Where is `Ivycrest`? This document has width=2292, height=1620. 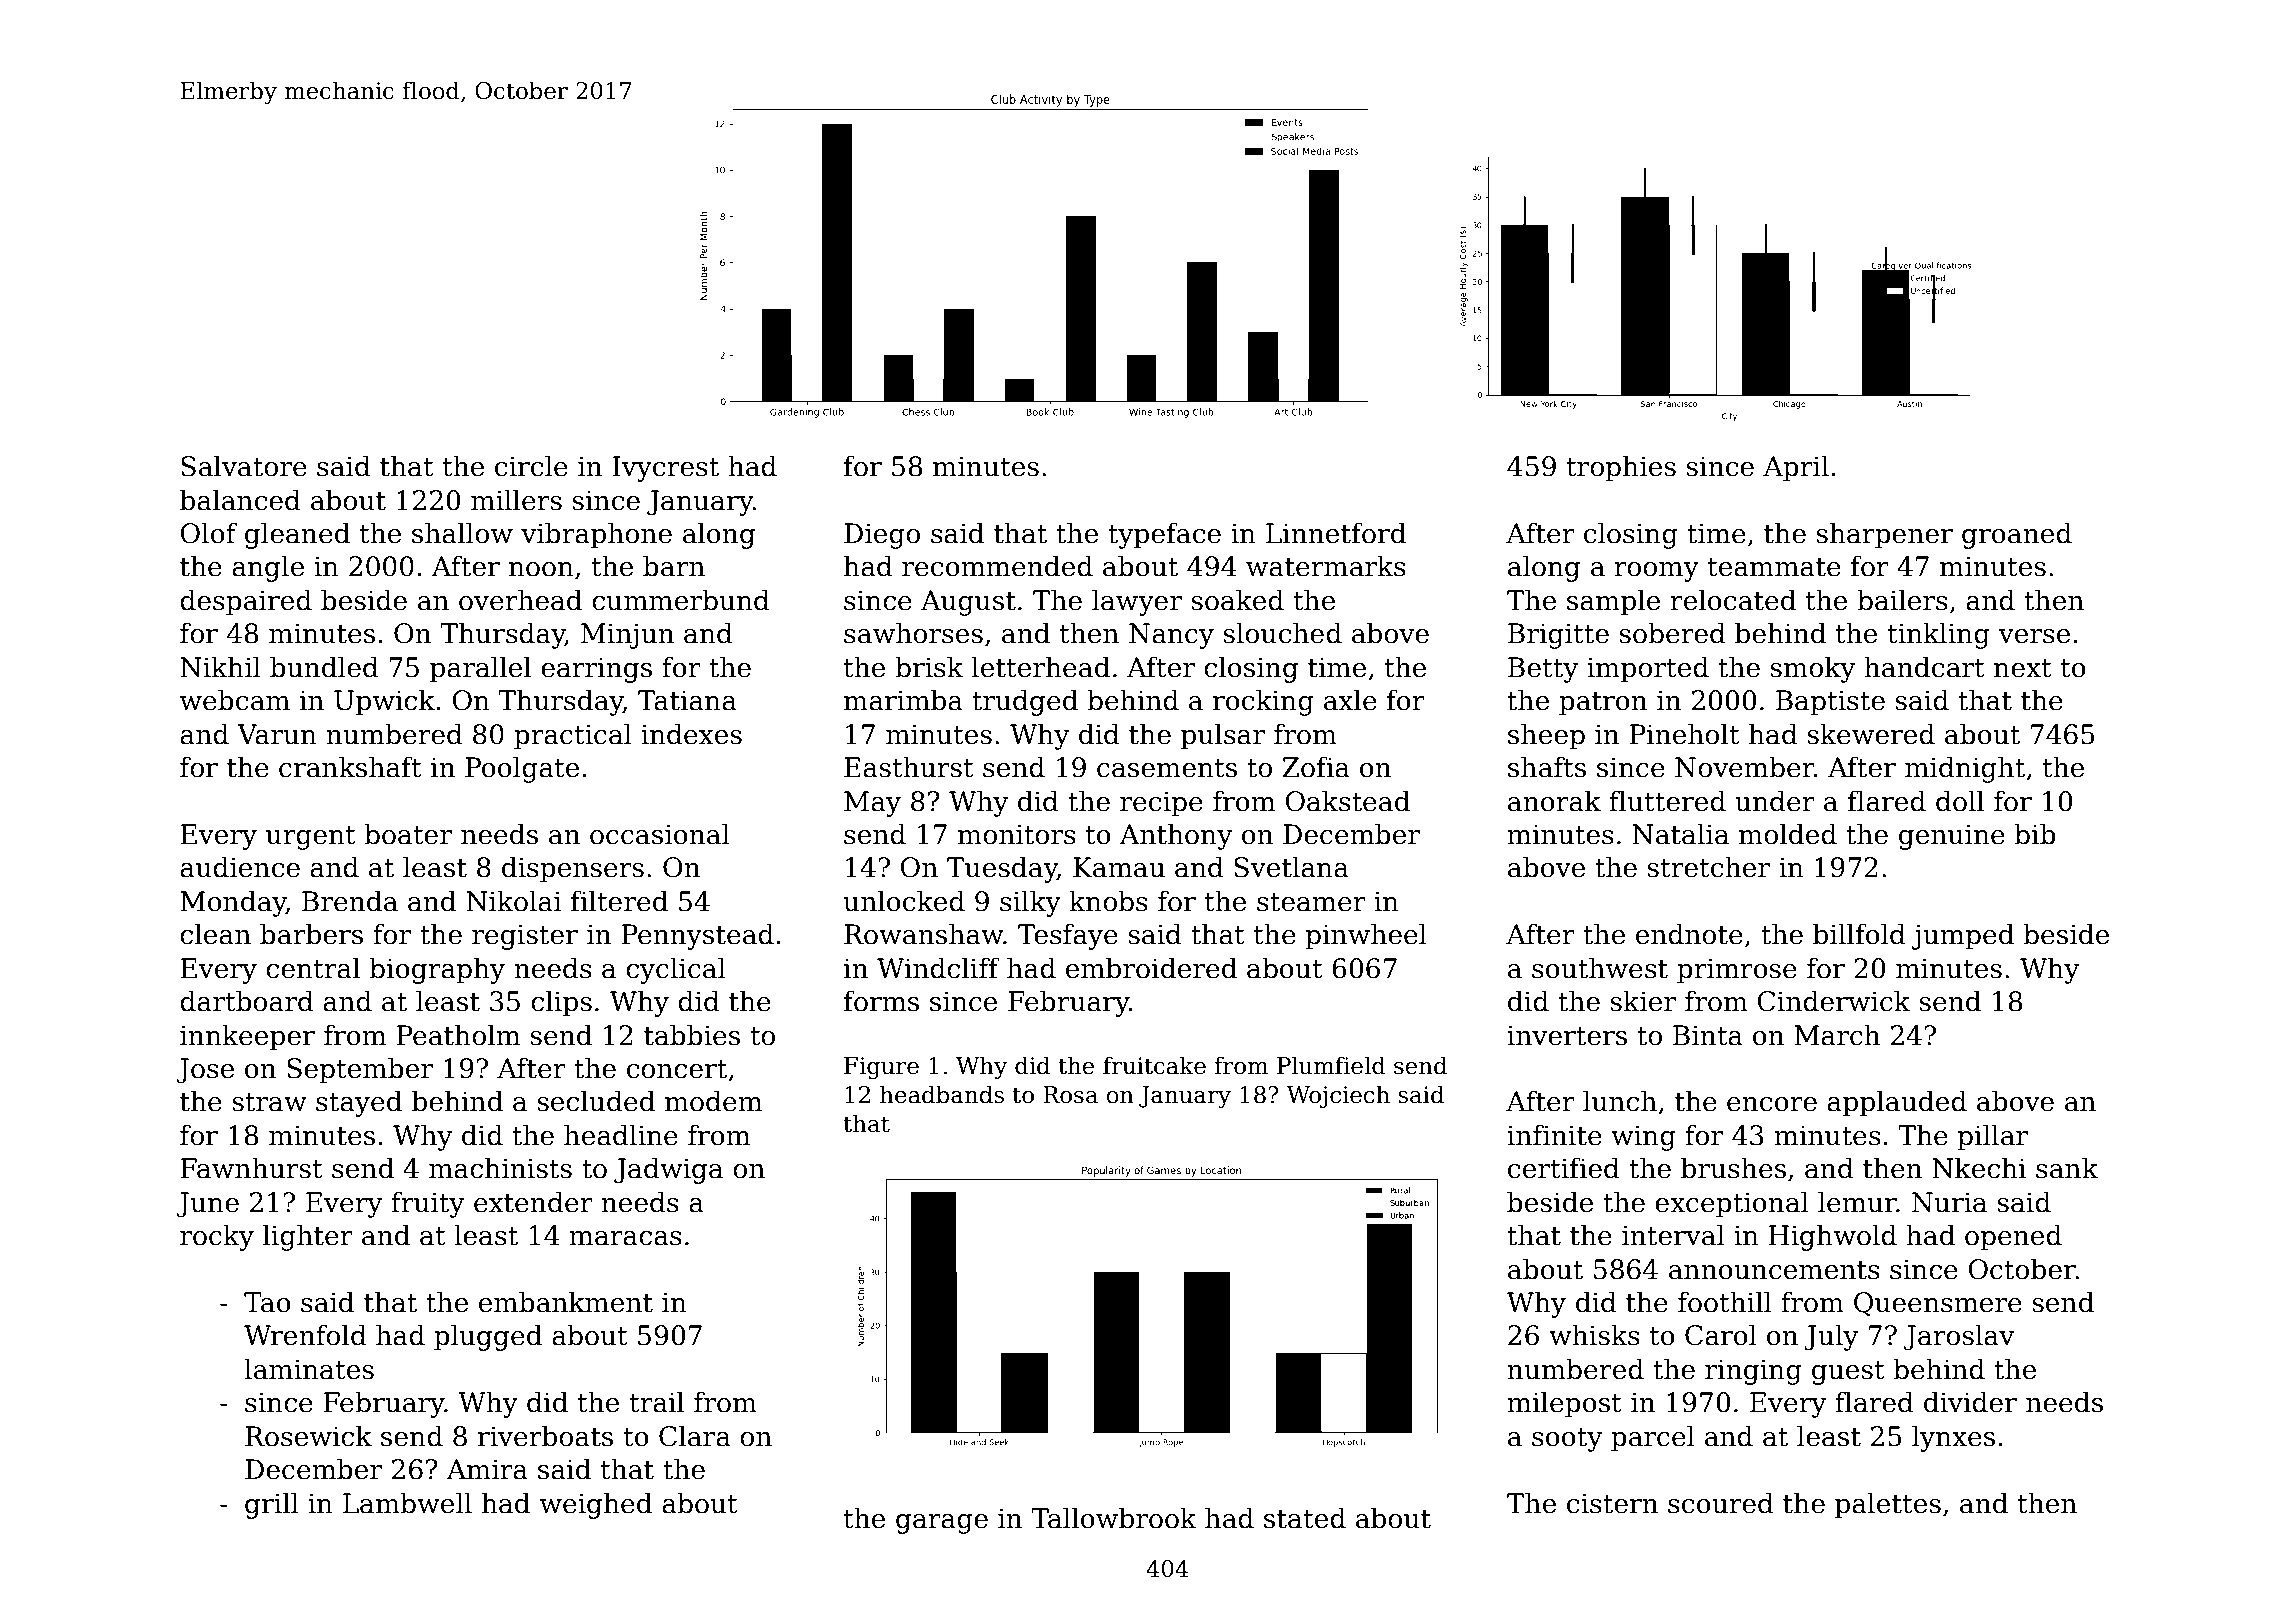
Ivycrest is located at coordinates (665, 469).
